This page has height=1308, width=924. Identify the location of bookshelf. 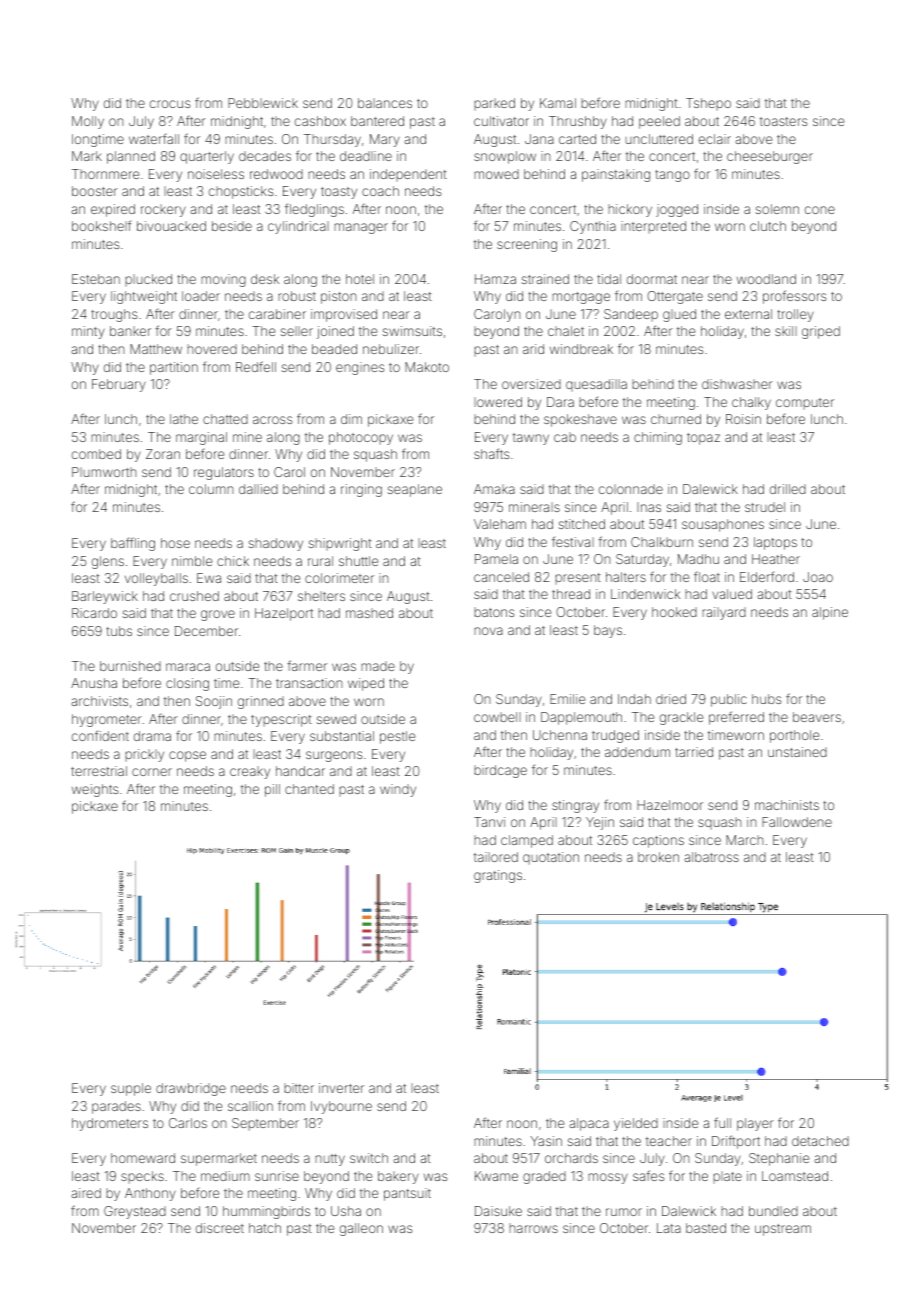
(101, 225).
